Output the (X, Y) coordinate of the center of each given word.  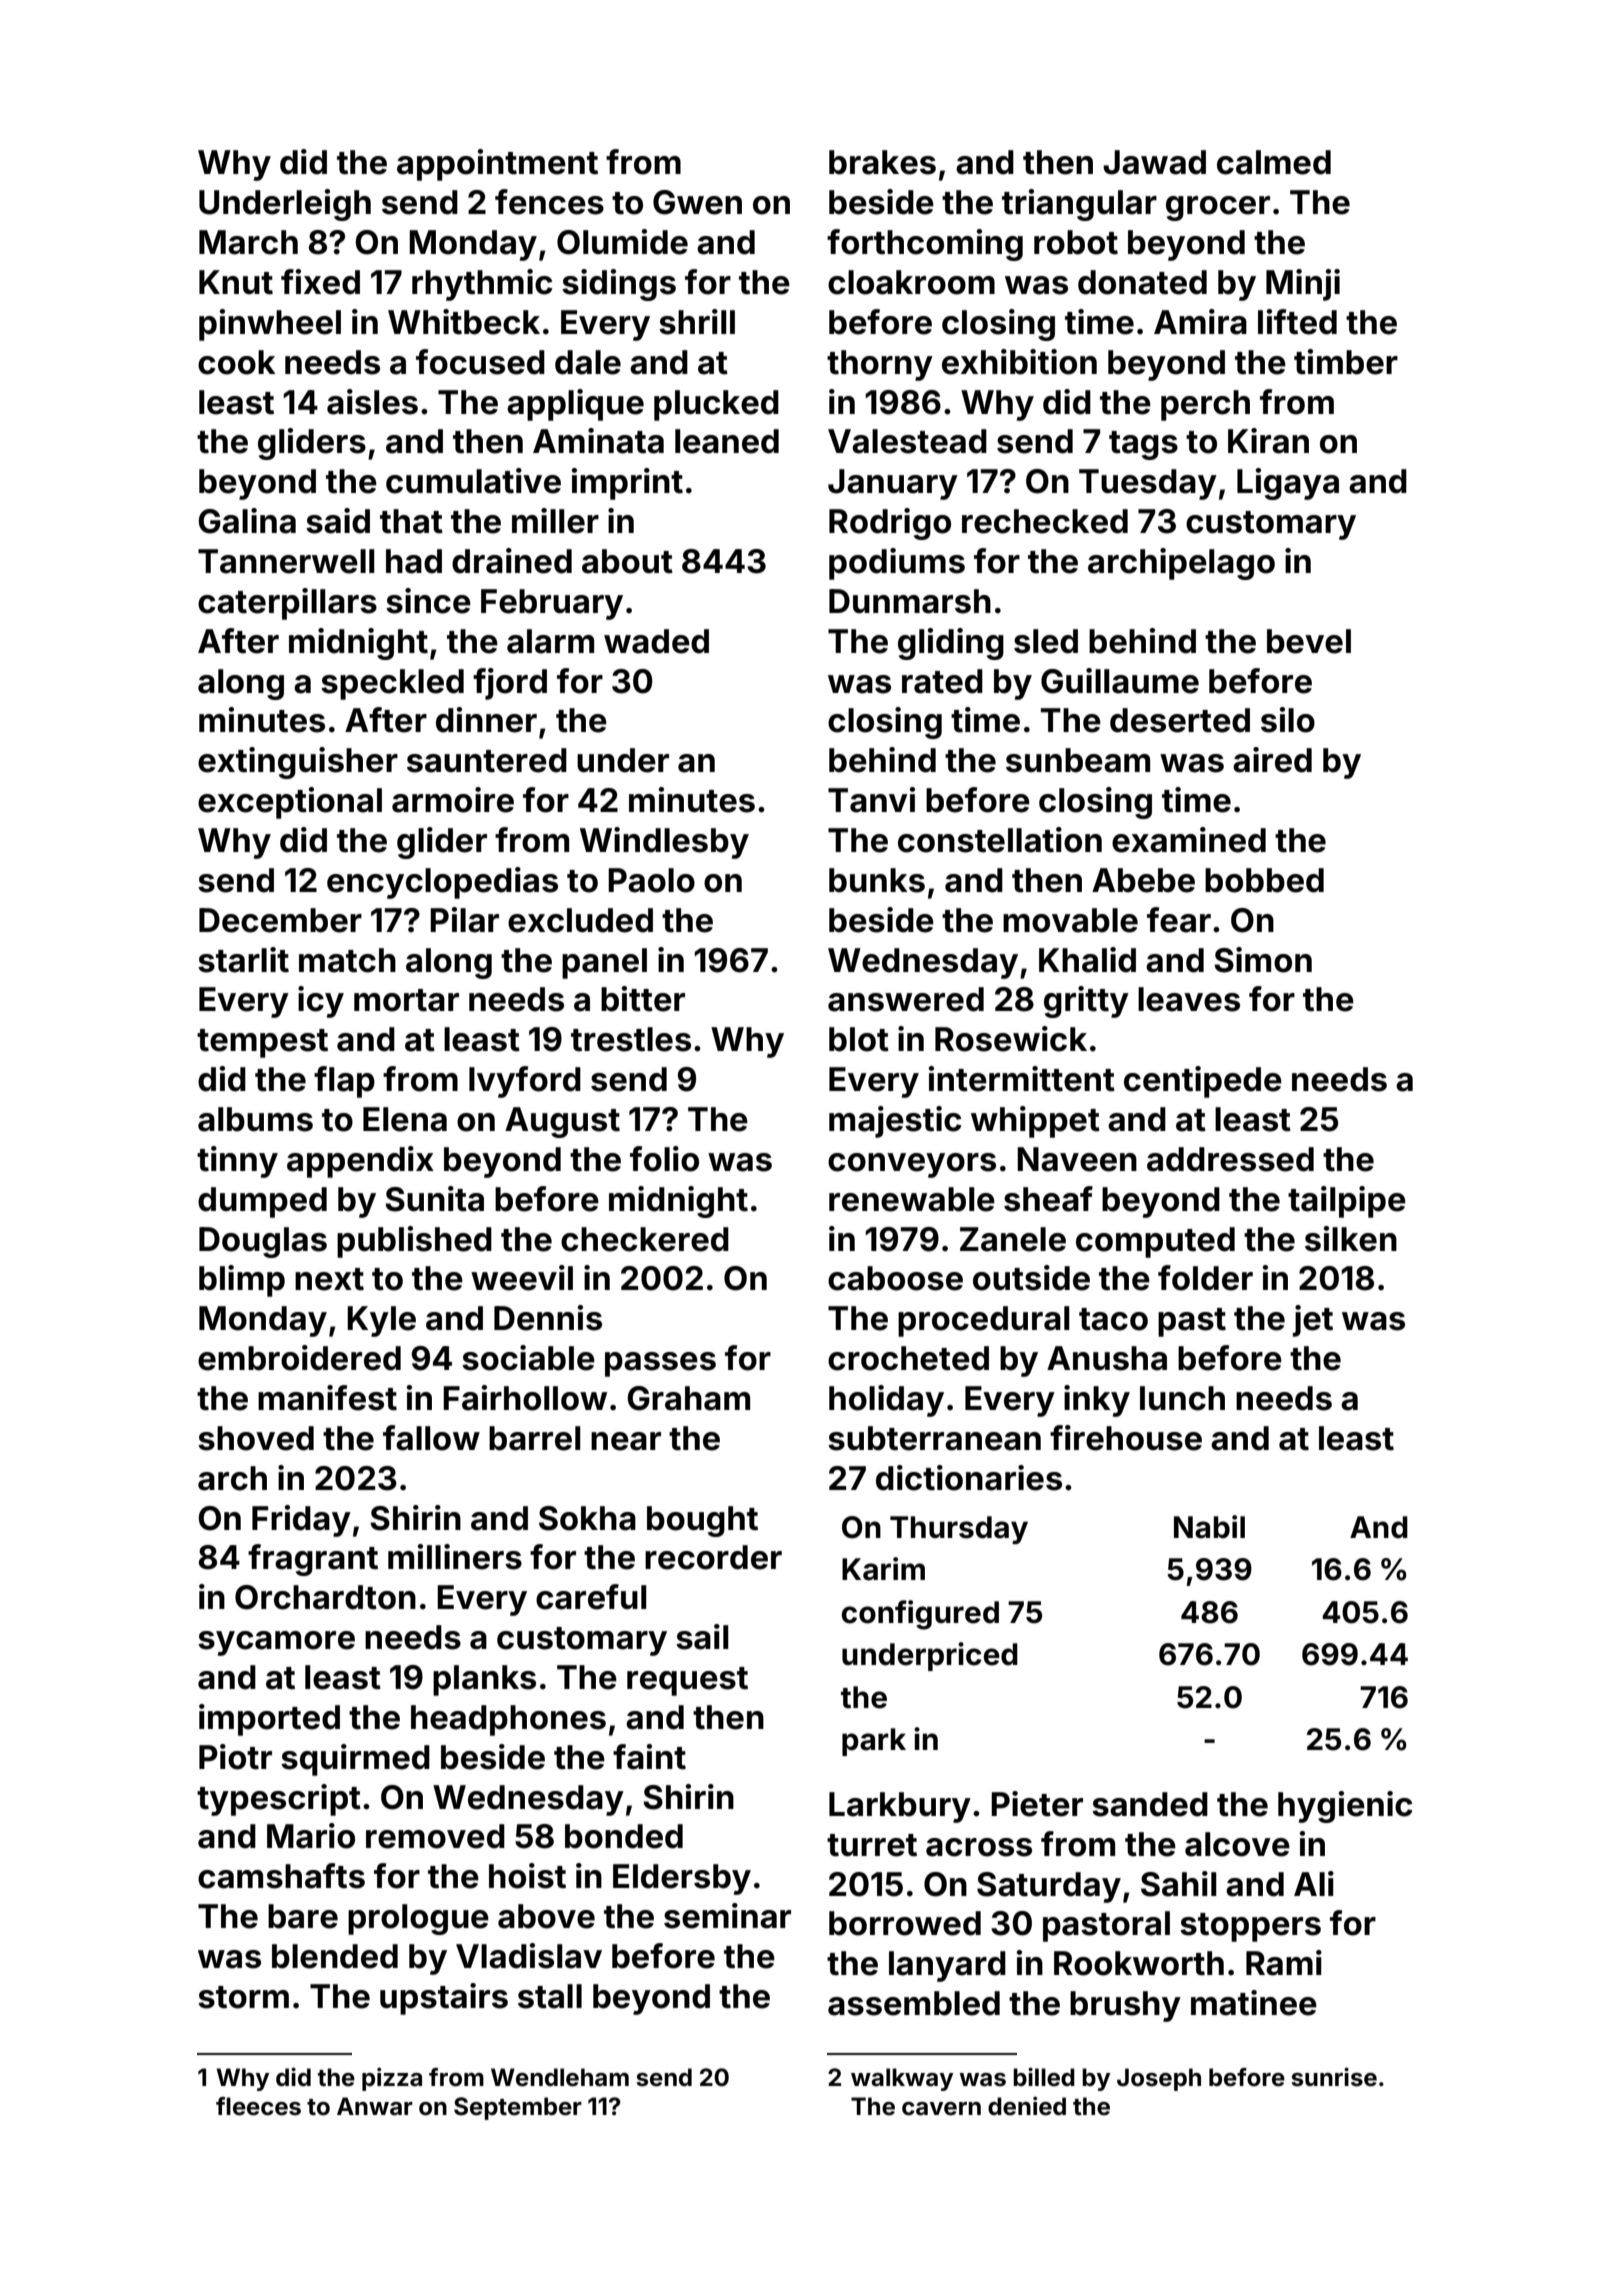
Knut (236, 282)
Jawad (1154, 162)
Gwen (697, 202)
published (414, 1242)
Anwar (375, 2106)
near (626, 1441)
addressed (1230, 1159)
